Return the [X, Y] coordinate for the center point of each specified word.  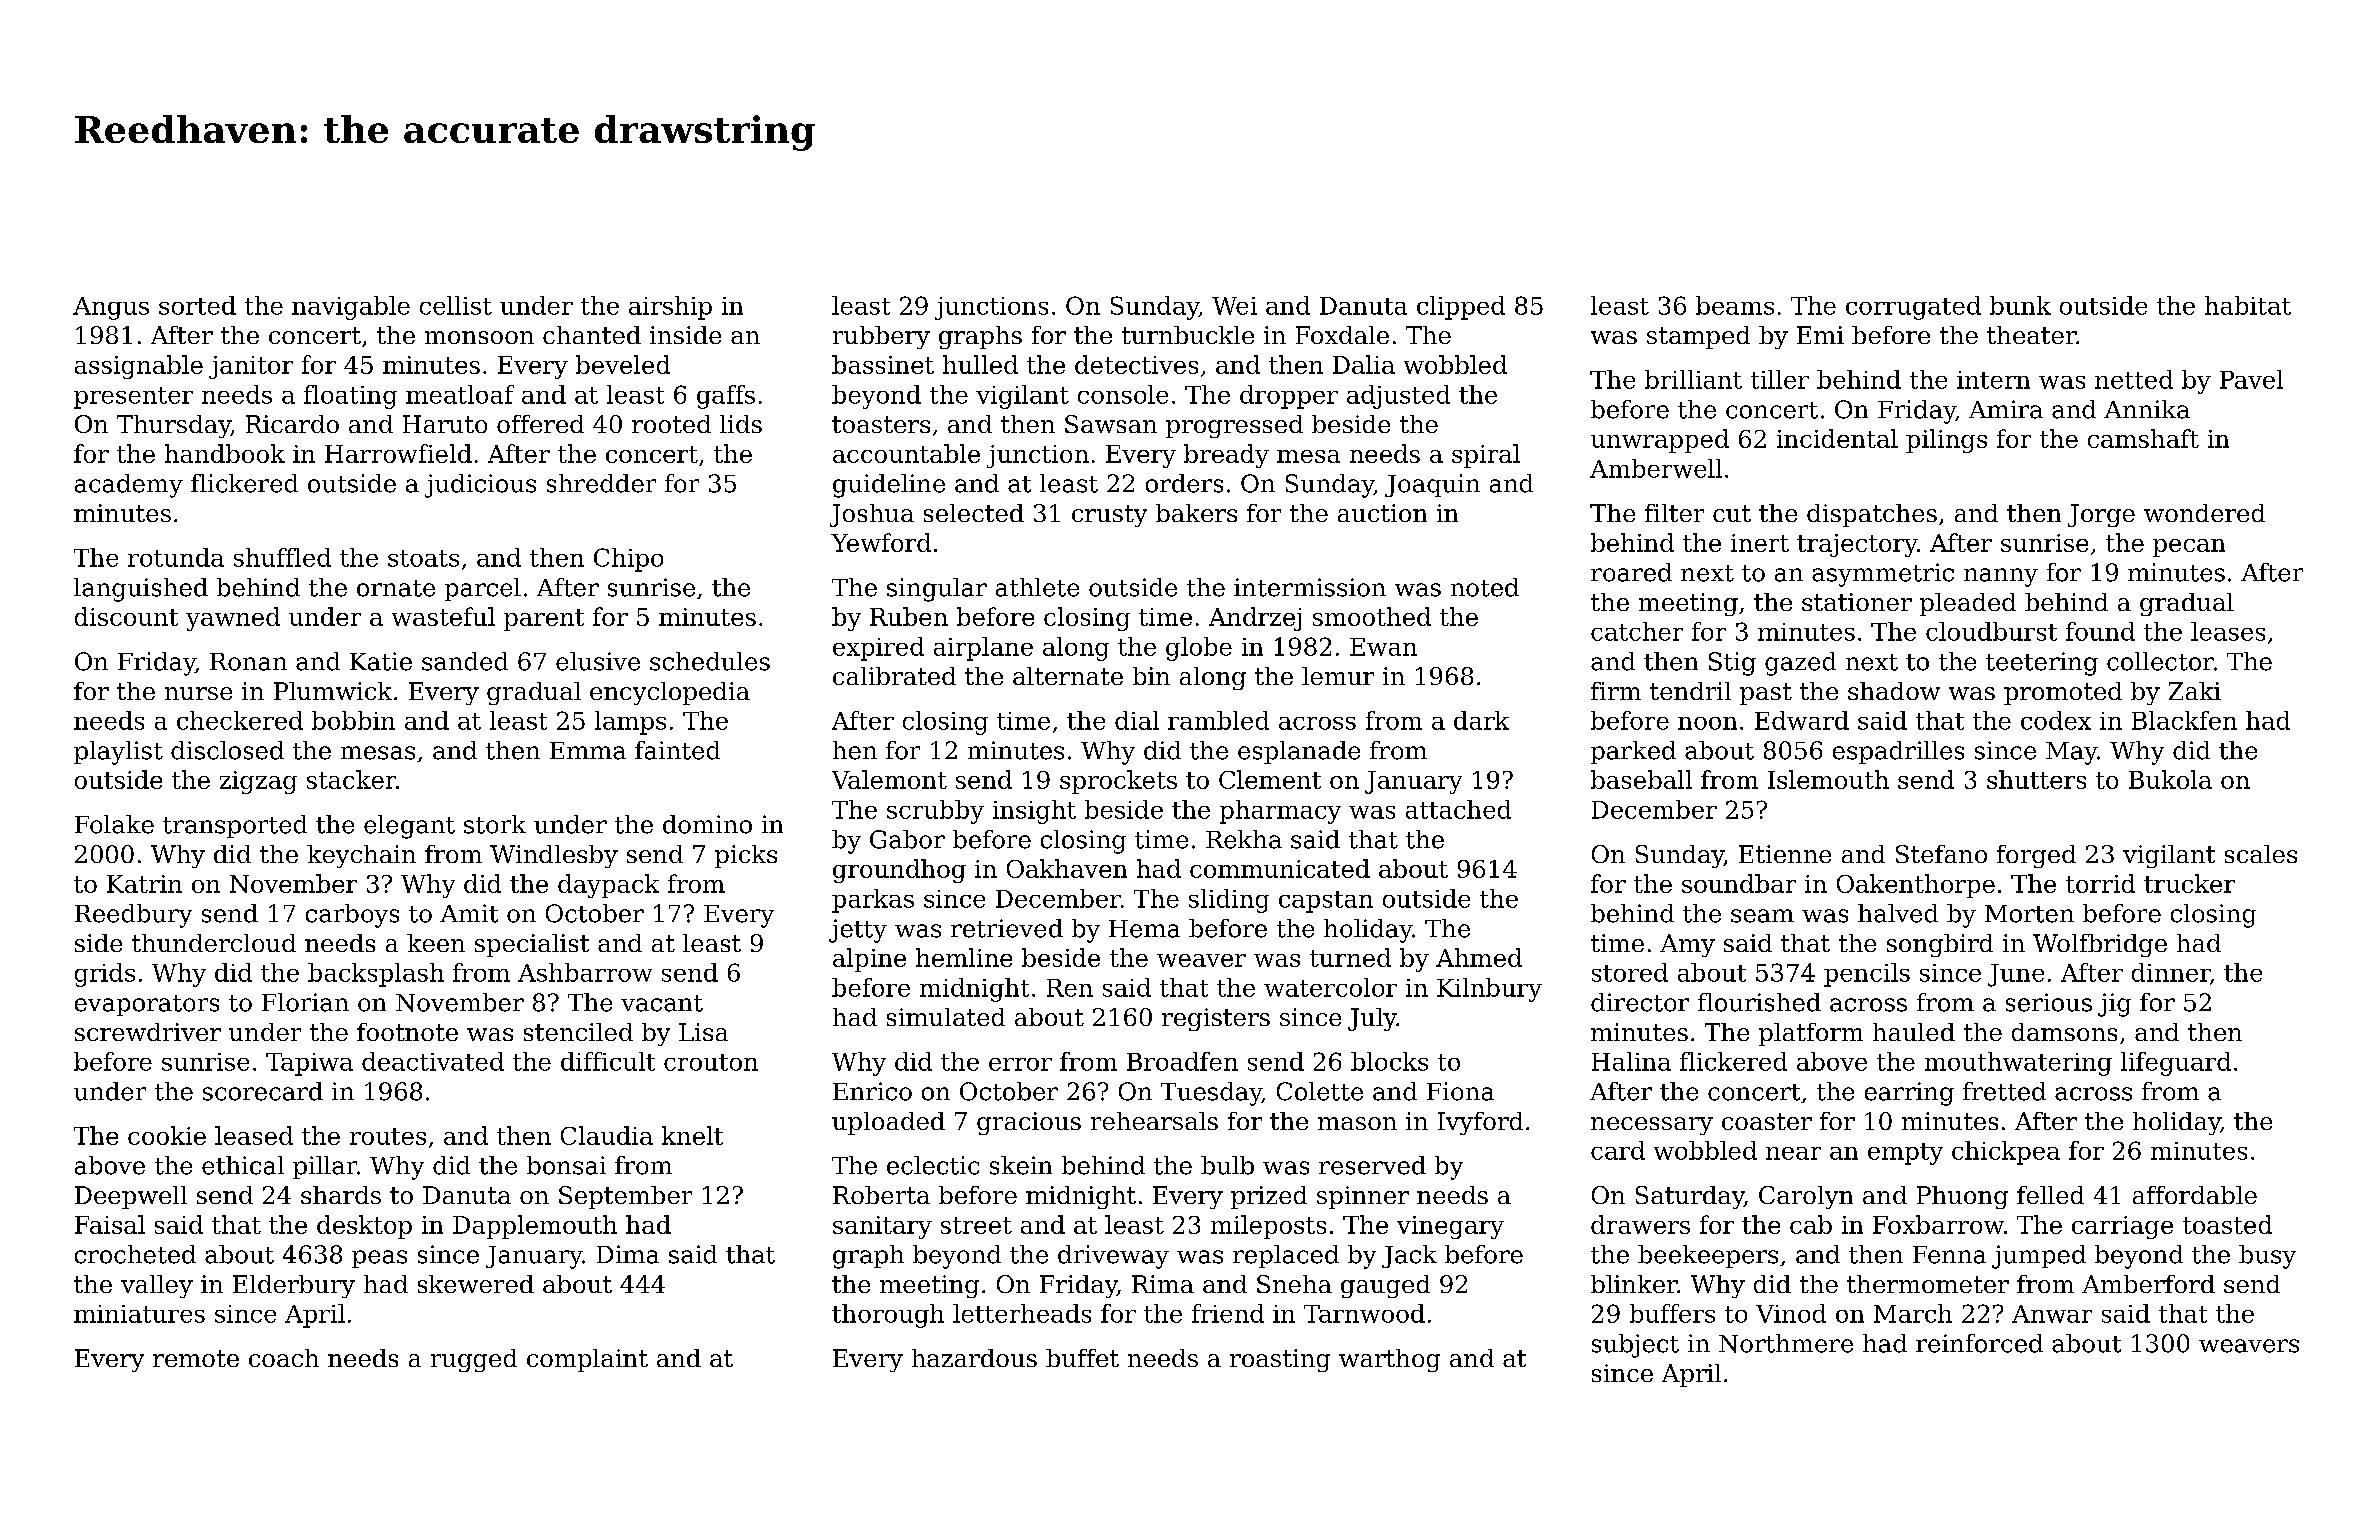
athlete [1037, 587]
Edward [1802, 720]
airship [670, 308]
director [1640, 1002]
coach [284, 1358]
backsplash [376, 975]
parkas [873, 901]
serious [2049, 1002]
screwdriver [148, 1032]
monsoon [479, 337]
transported [235, 826]
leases [2228, 631]
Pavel [2251, 379]
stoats [423, 558]
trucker [2189, 883]
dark [1481, 720]
